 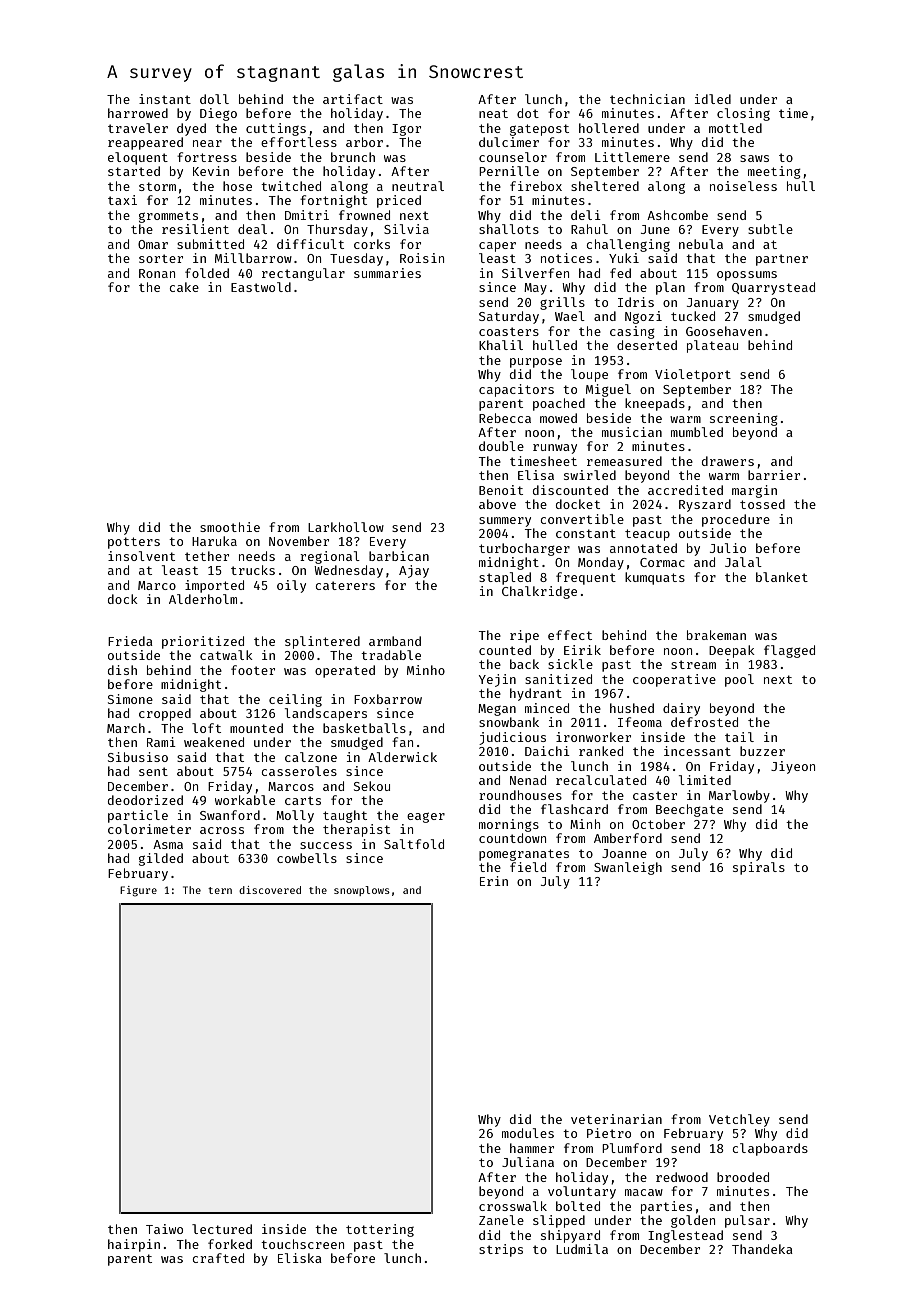 What do you see at coordinates (509, 142) in the screenshot?
I see `dulcimer` at bounding box center [509, 142].
